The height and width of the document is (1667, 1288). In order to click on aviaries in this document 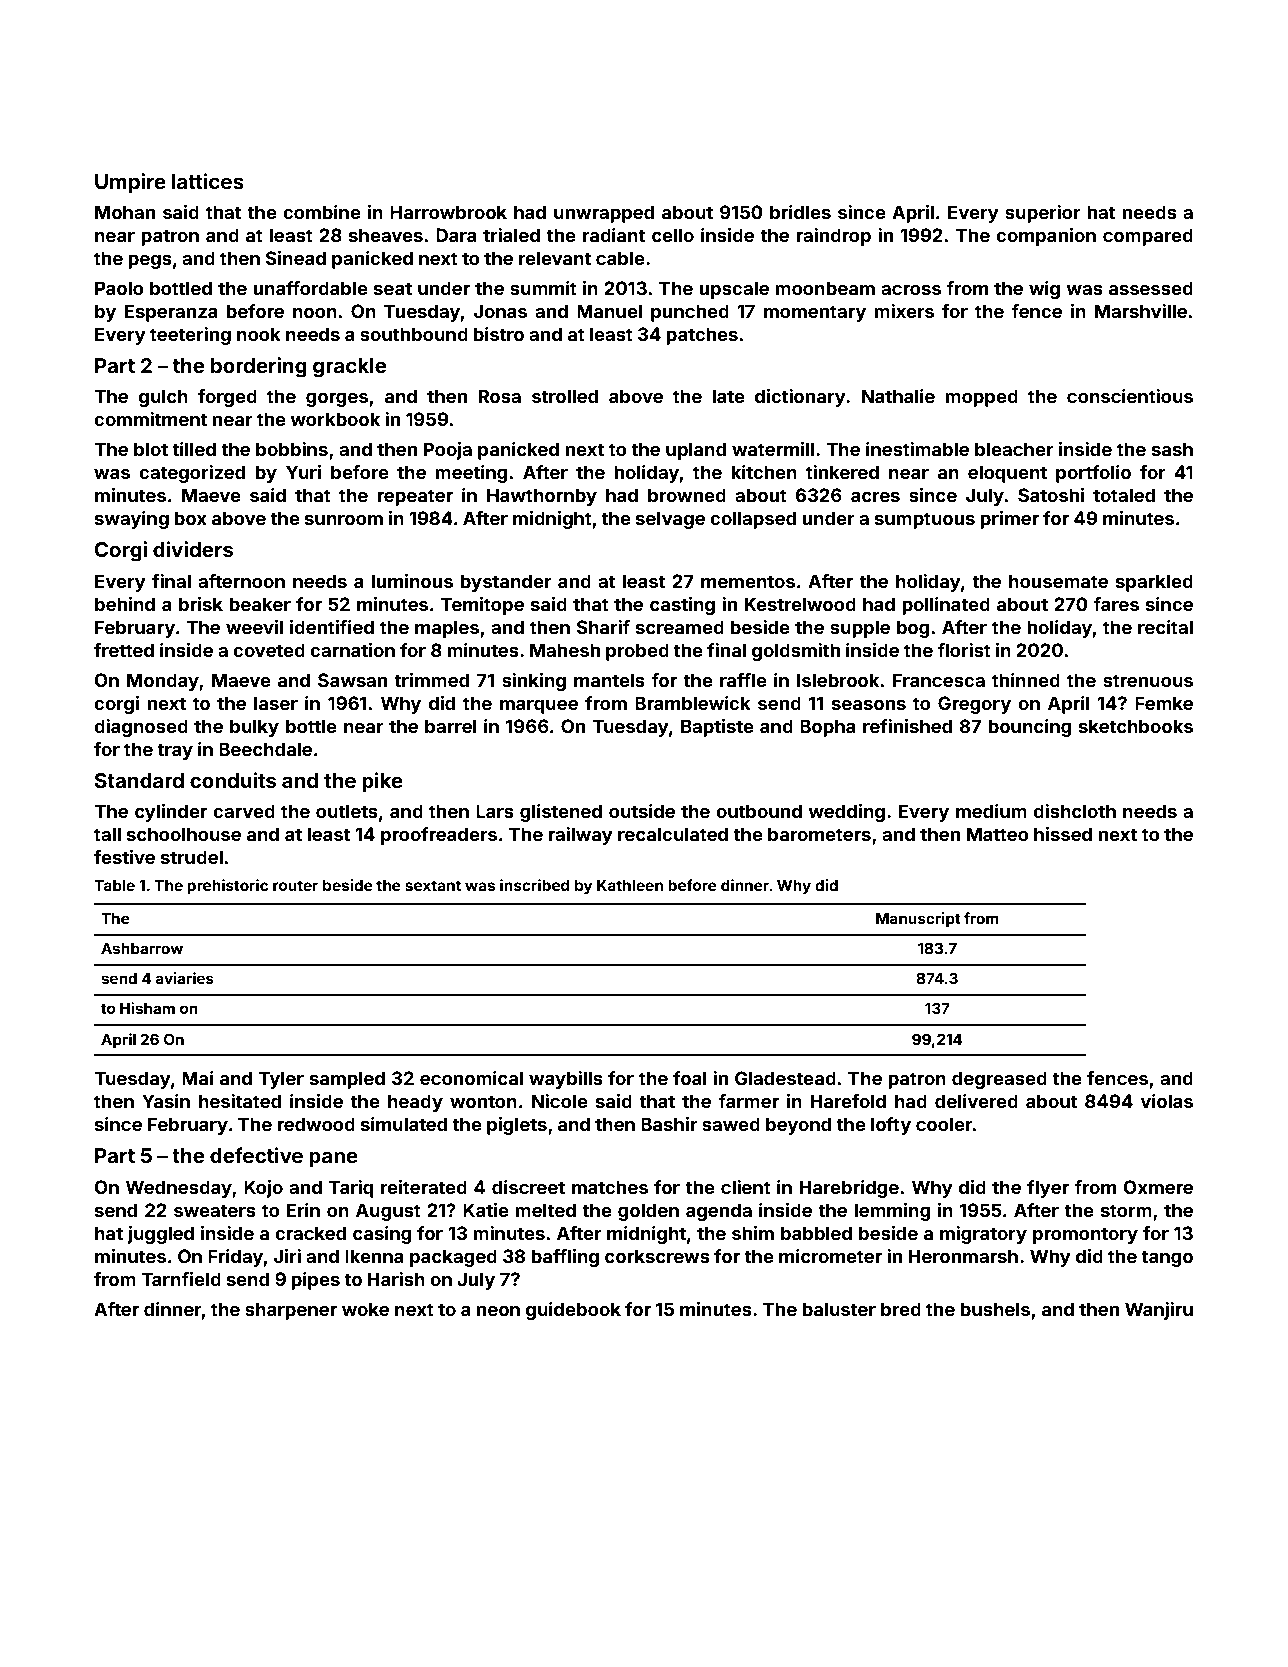, I will do `click(185, 978)`.
